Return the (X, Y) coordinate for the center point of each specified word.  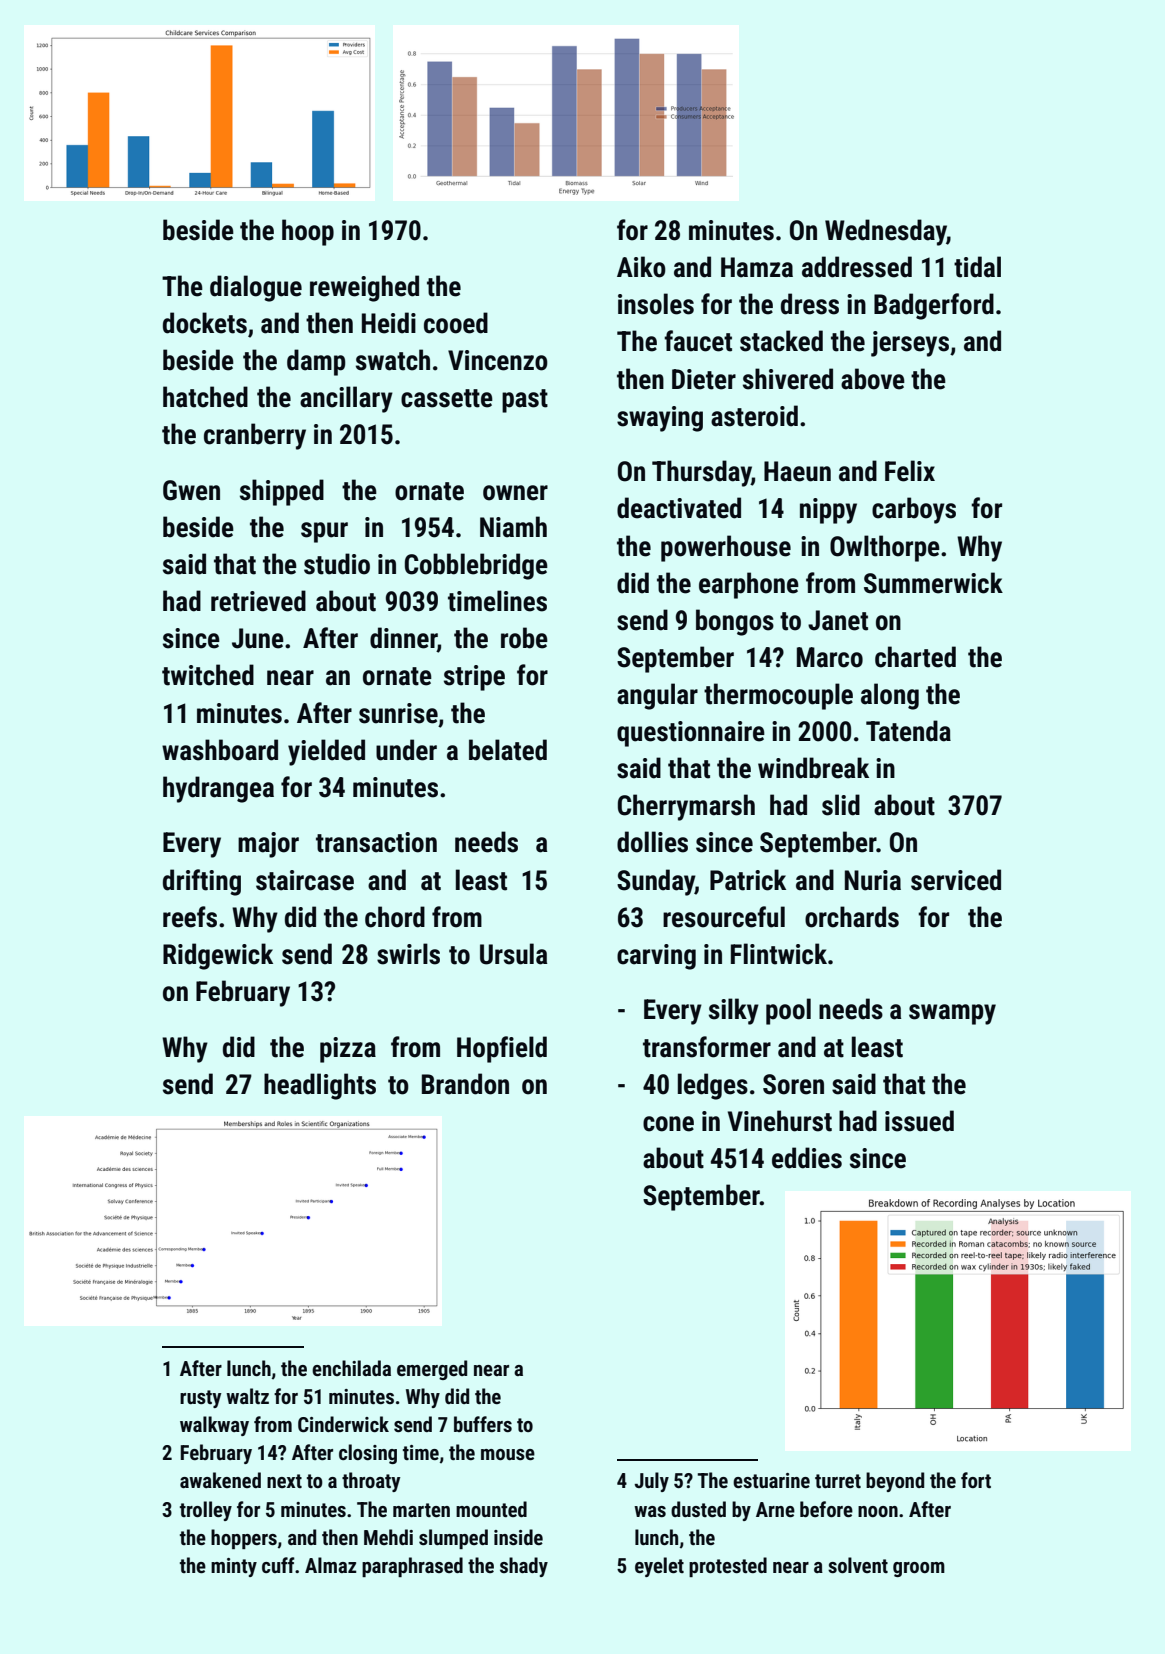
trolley (206, 1511)
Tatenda (908, 731)
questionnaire (691, 734)
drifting (202, 882)
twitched (208, 675)
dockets (205, 323)
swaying (660, 419)
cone (668, 1124)
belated (508, 750)
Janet (838, 620)
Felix (910, 471)
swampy (952, 1014)
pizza (348, 1050)
